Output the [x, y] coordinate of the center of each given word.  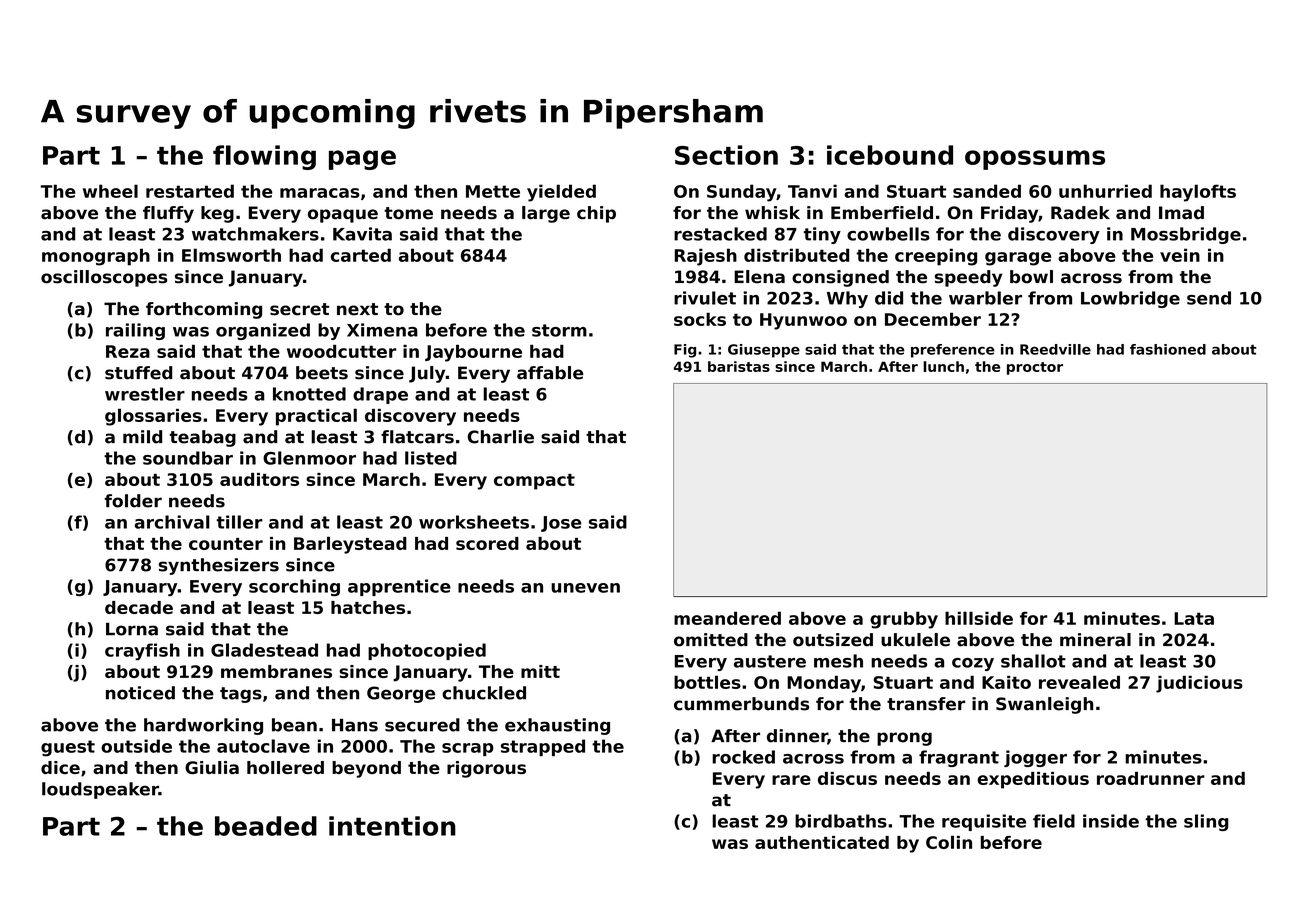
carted [361, 255]
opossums [1035, 160]
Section [726, 155]
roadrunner [1151, 778]
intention [392, 826]
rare [791, 780]
